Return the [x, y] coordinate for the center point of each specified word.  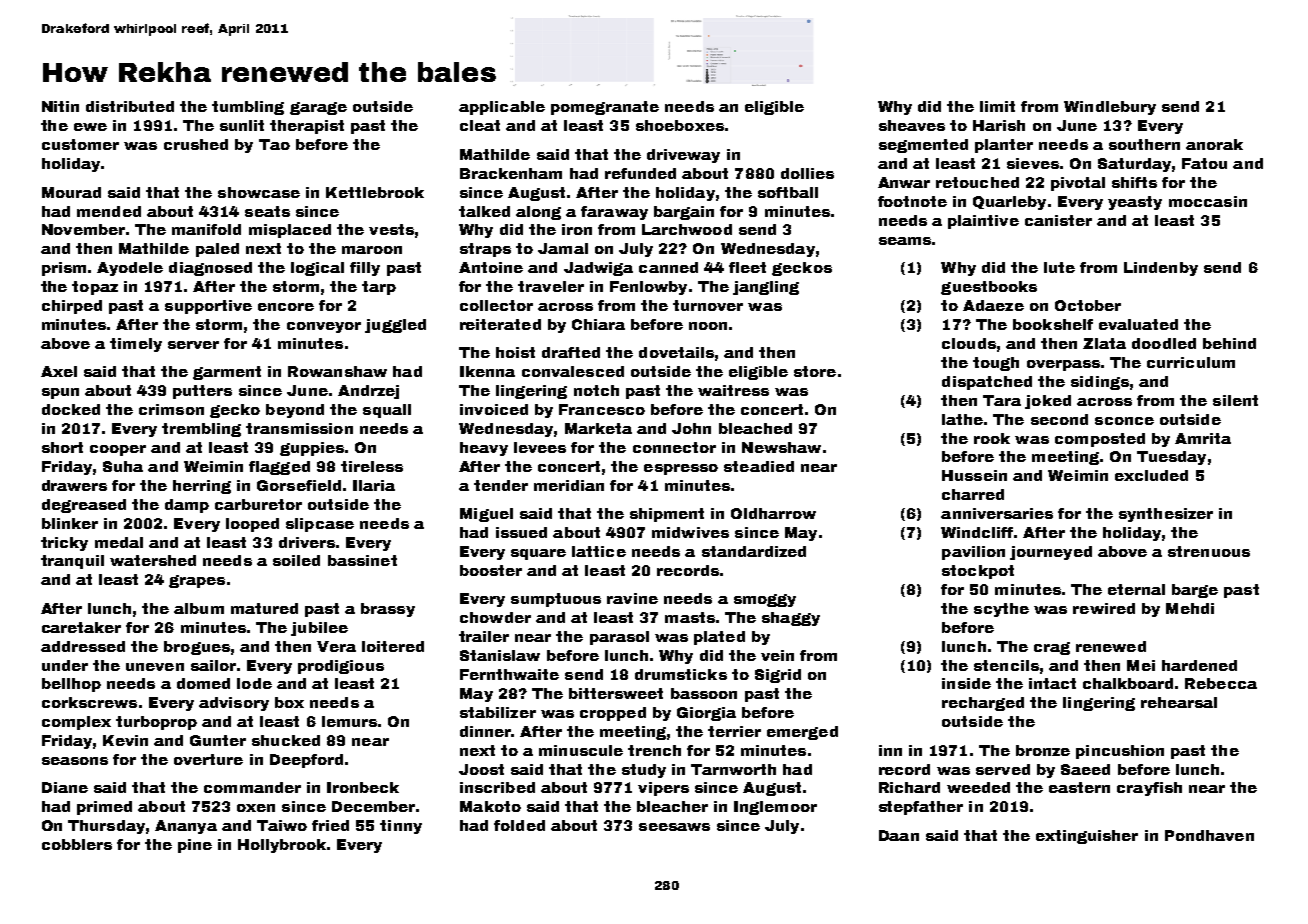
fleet [747, 267]
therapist [307, 127]
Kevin [125, 740]
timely [136, 345]
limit [997, 106]
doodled [1164, 343]
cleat [480, 125]
